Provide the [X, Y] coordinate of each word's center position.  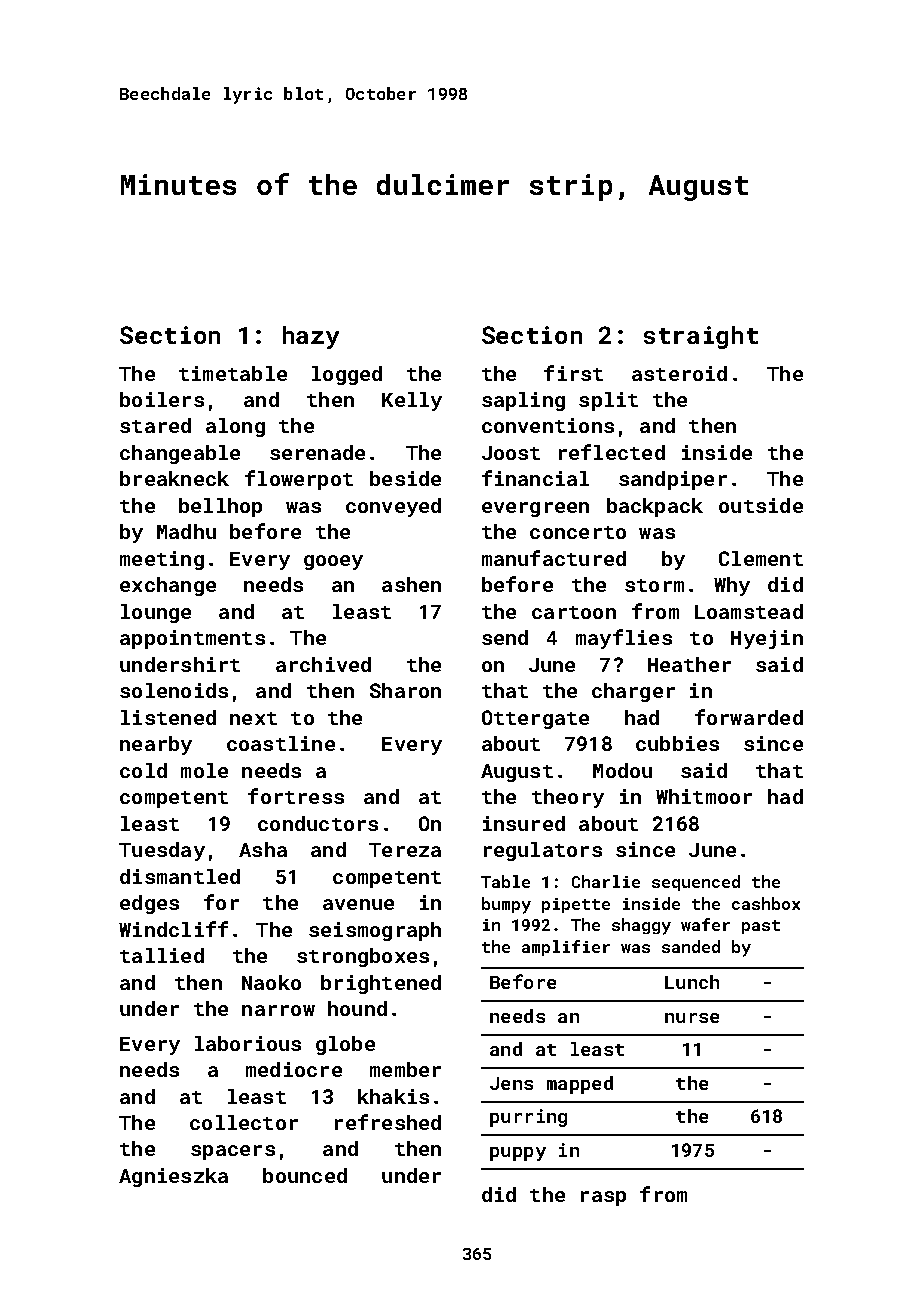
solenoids [174, 690]
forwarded [749, 717]
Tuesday [162, 851]
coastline [281, 743]
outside [761, 505]
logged [347, 375]
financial [535, 478]
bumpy [506, 905]
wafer [705, 924]
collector [244, 1122]
